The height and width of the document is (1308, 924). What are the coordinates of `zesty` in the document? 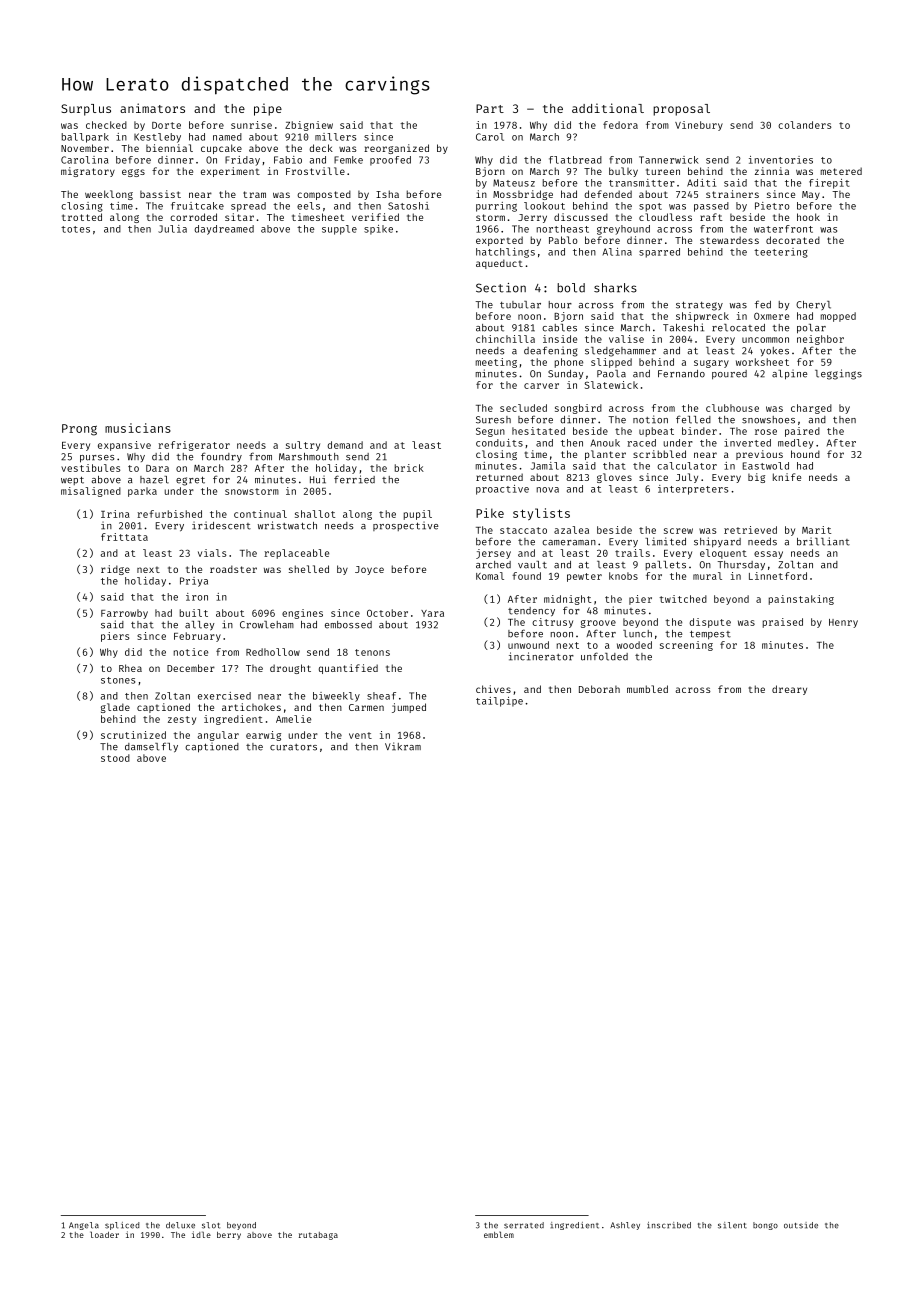 It's located at (182, 720).
